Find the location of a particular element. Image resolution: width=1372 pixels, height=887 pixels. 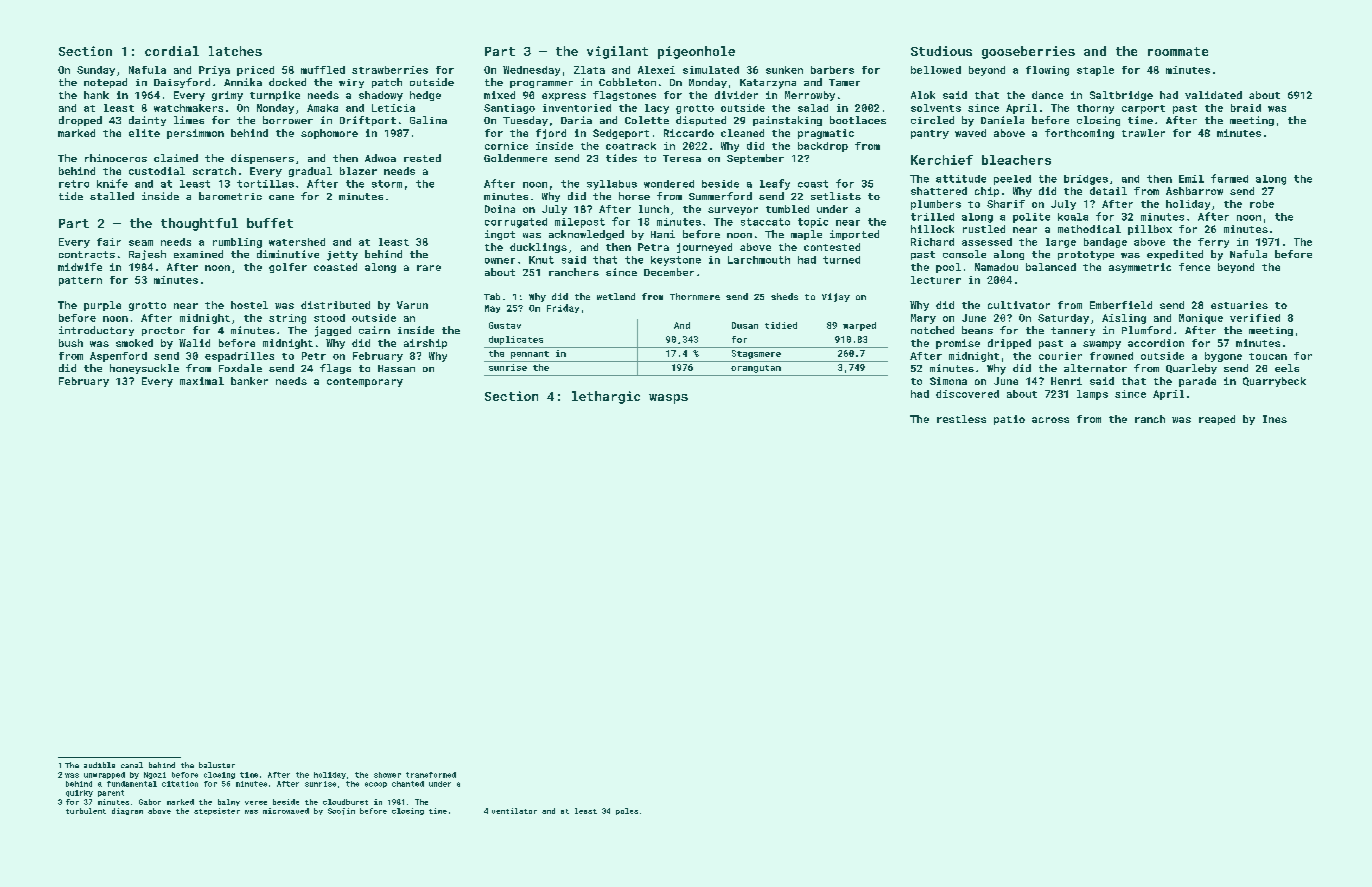

Soojin is located at coordinates (341, 811).
